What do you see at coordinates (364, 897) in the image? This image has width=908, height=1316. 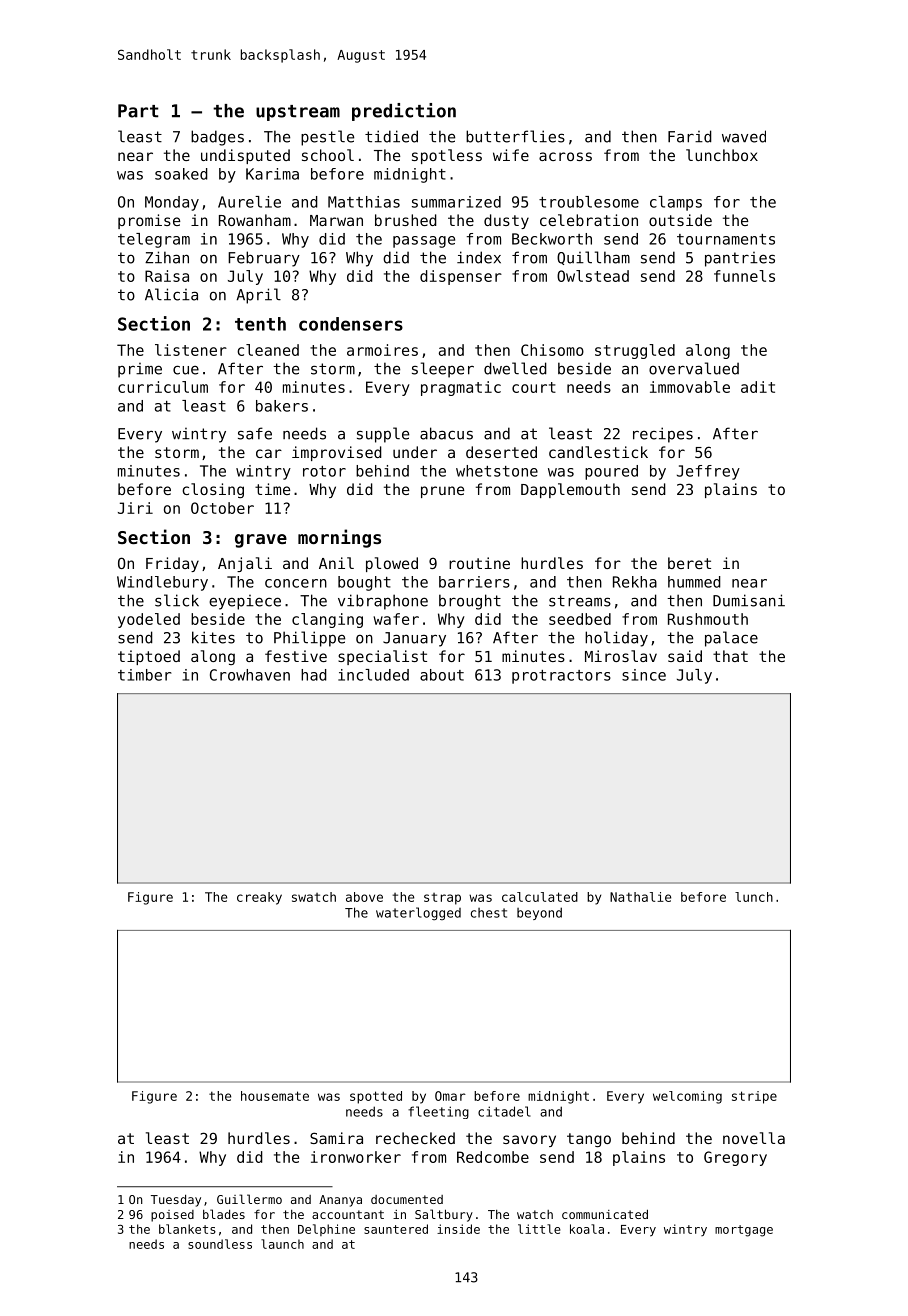 I see `above` at bounding box center [364, 897].
